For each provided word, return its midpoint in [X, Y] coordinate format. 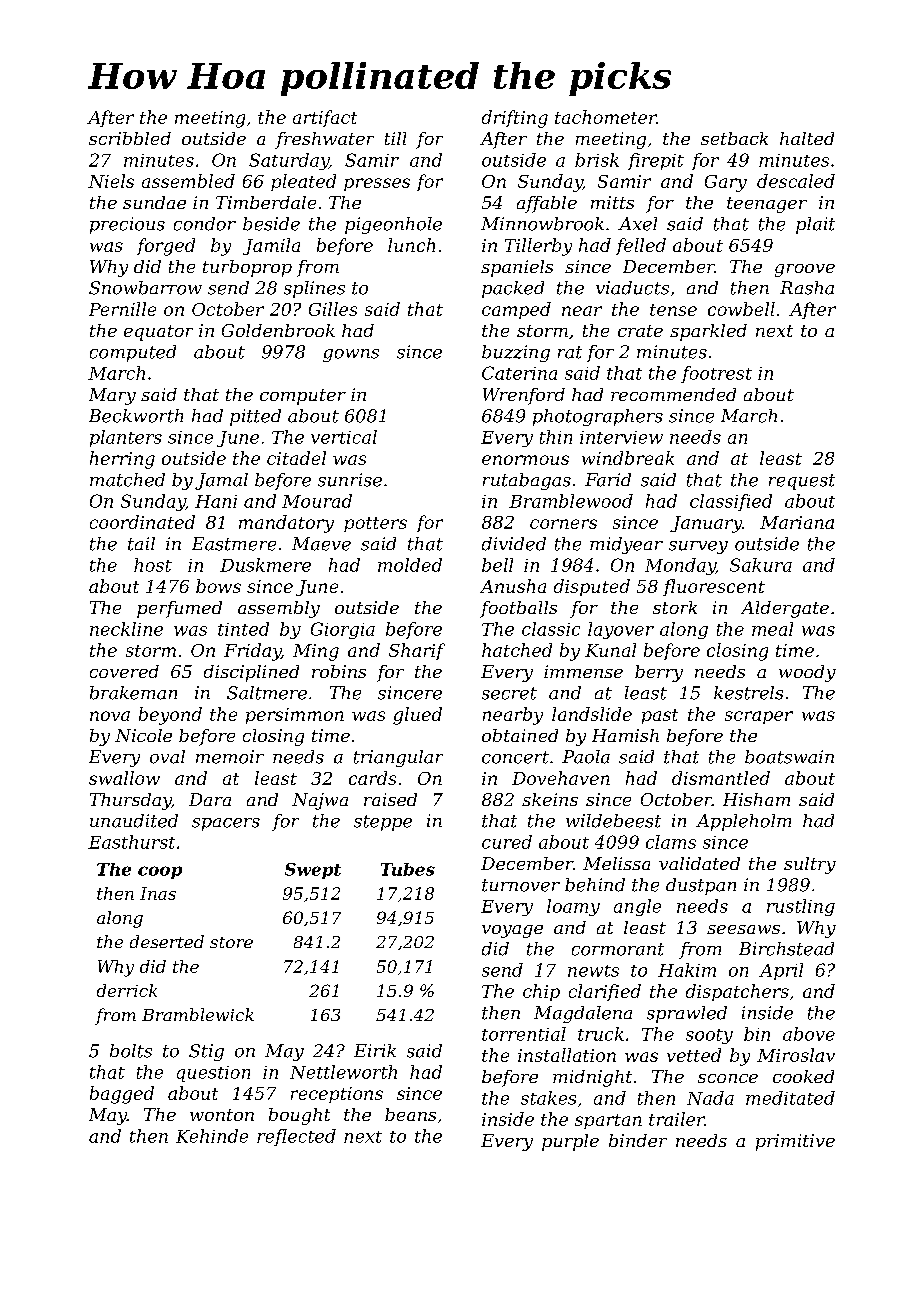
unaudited [134, 821]
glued [417, 716]
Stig [206, 1052]
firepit [656, 161]
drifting [515, 119]
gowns [351, 355]
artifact [325, 118]
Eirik [375, 1050]
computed [133, 353]
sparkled [708, 332]
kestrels [748, 693]
